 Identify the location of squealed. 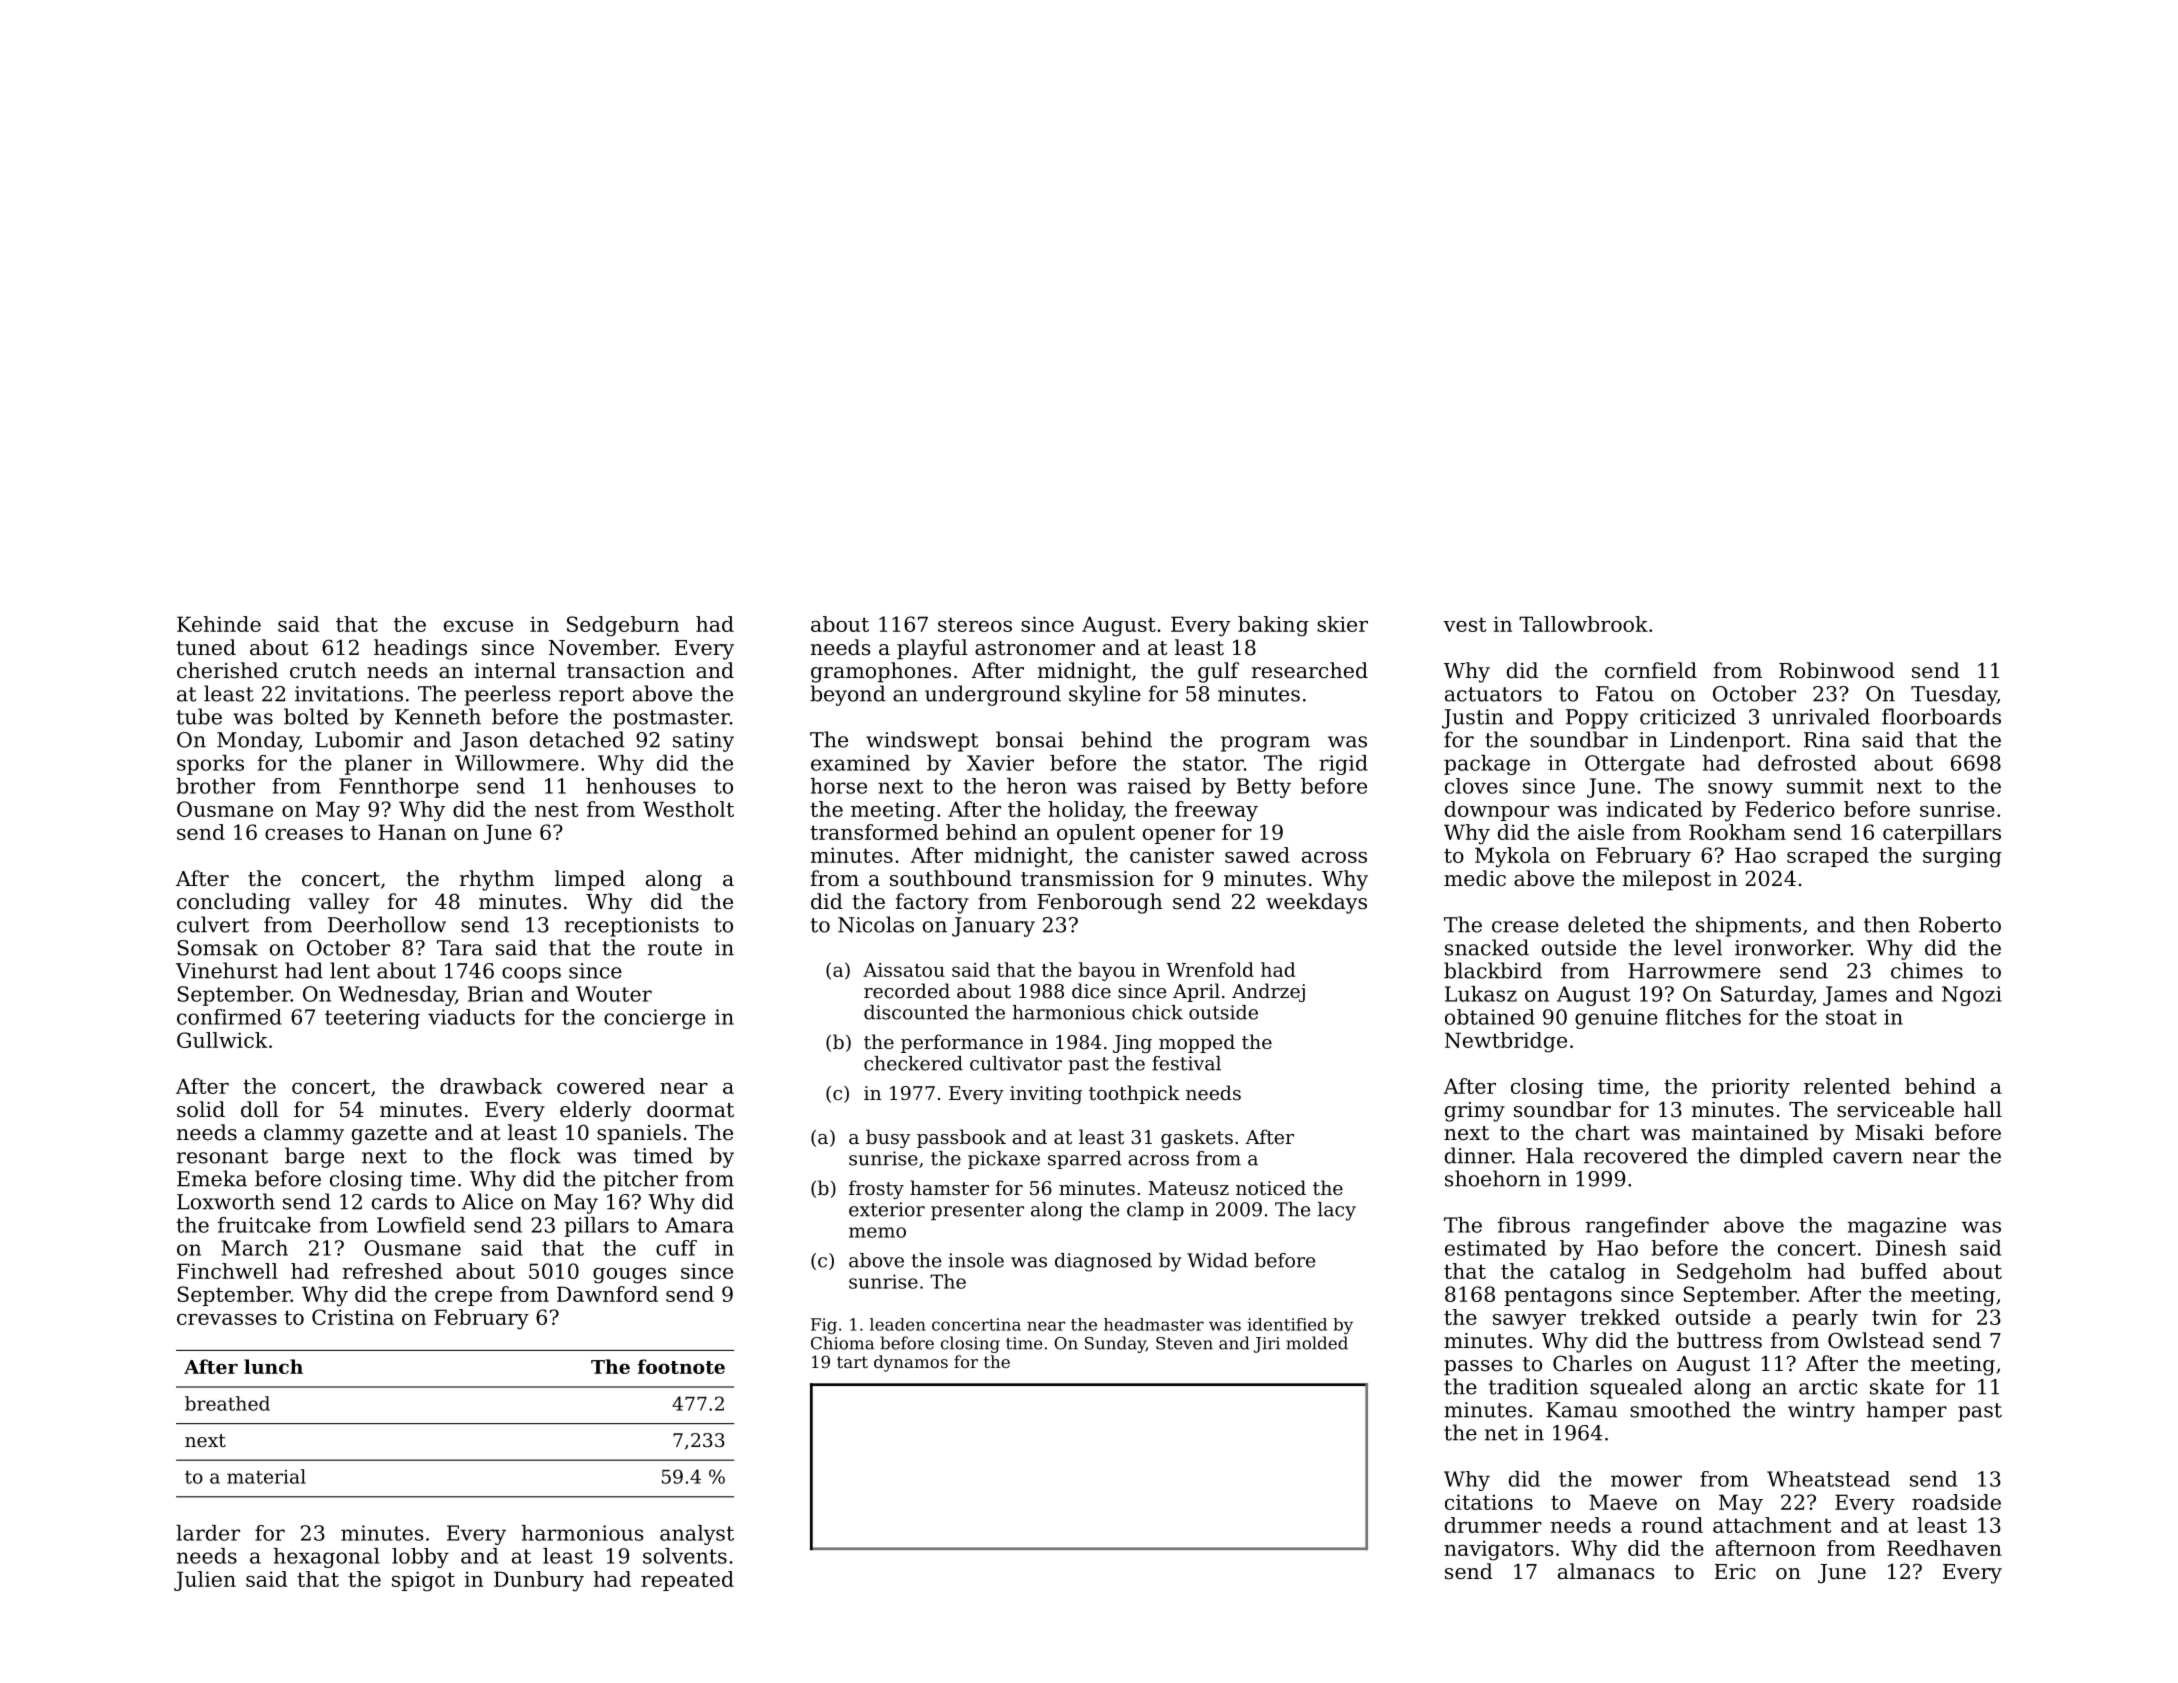
(1636, 1388).
